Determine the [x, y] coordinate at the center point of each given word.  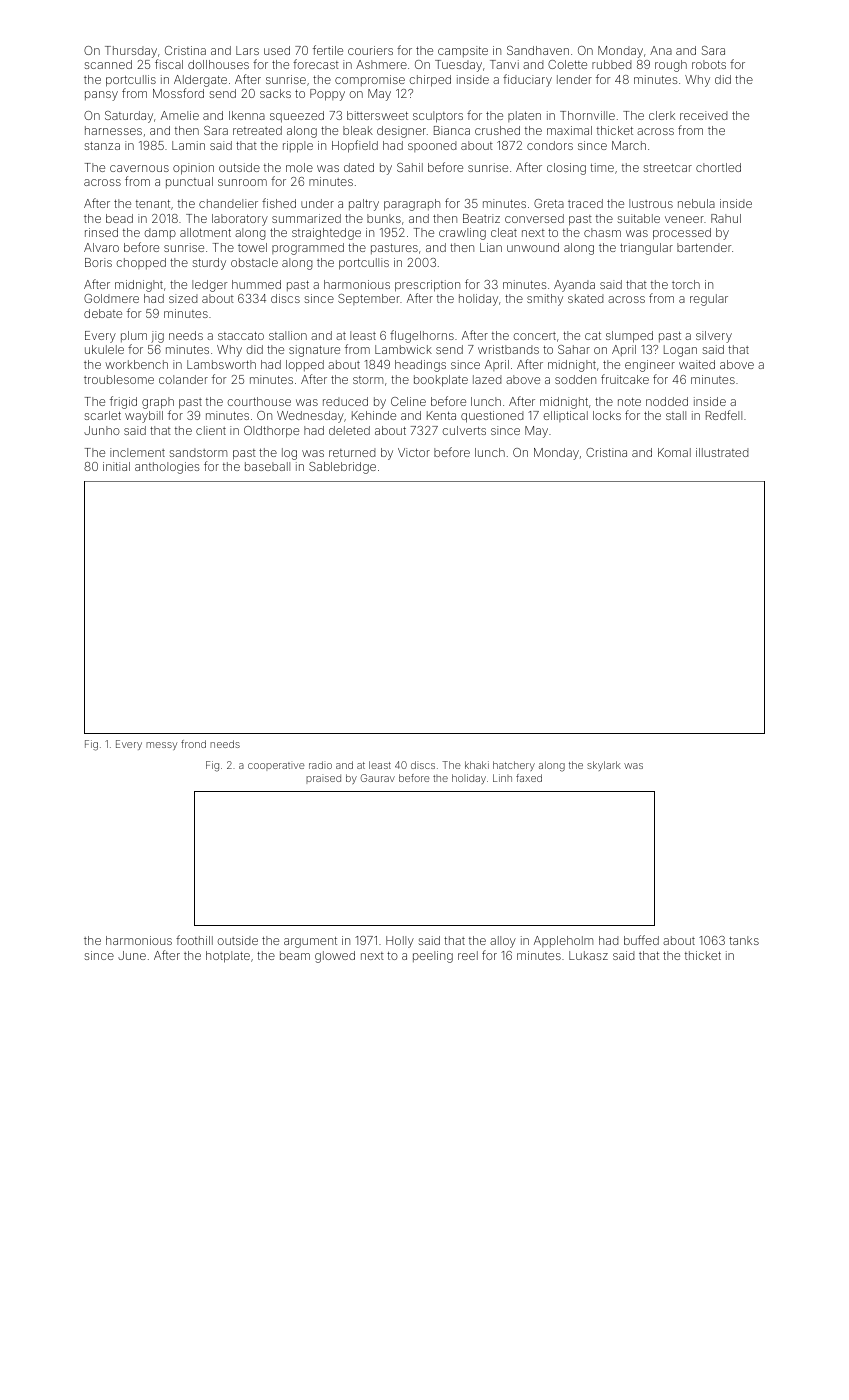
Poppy [327, 95]
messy [161, 746]
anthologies [167, 468]
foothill [194, 940]
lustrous [651, 203]
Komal [674, 452]
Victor [414, 452]
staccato [241, 336]
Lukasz [588, 955]
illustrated [722, 452]
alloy [503, 942]
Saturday [129, 117]
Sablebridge [342, 468]
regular [709, 300]
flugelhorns [422, 336]
